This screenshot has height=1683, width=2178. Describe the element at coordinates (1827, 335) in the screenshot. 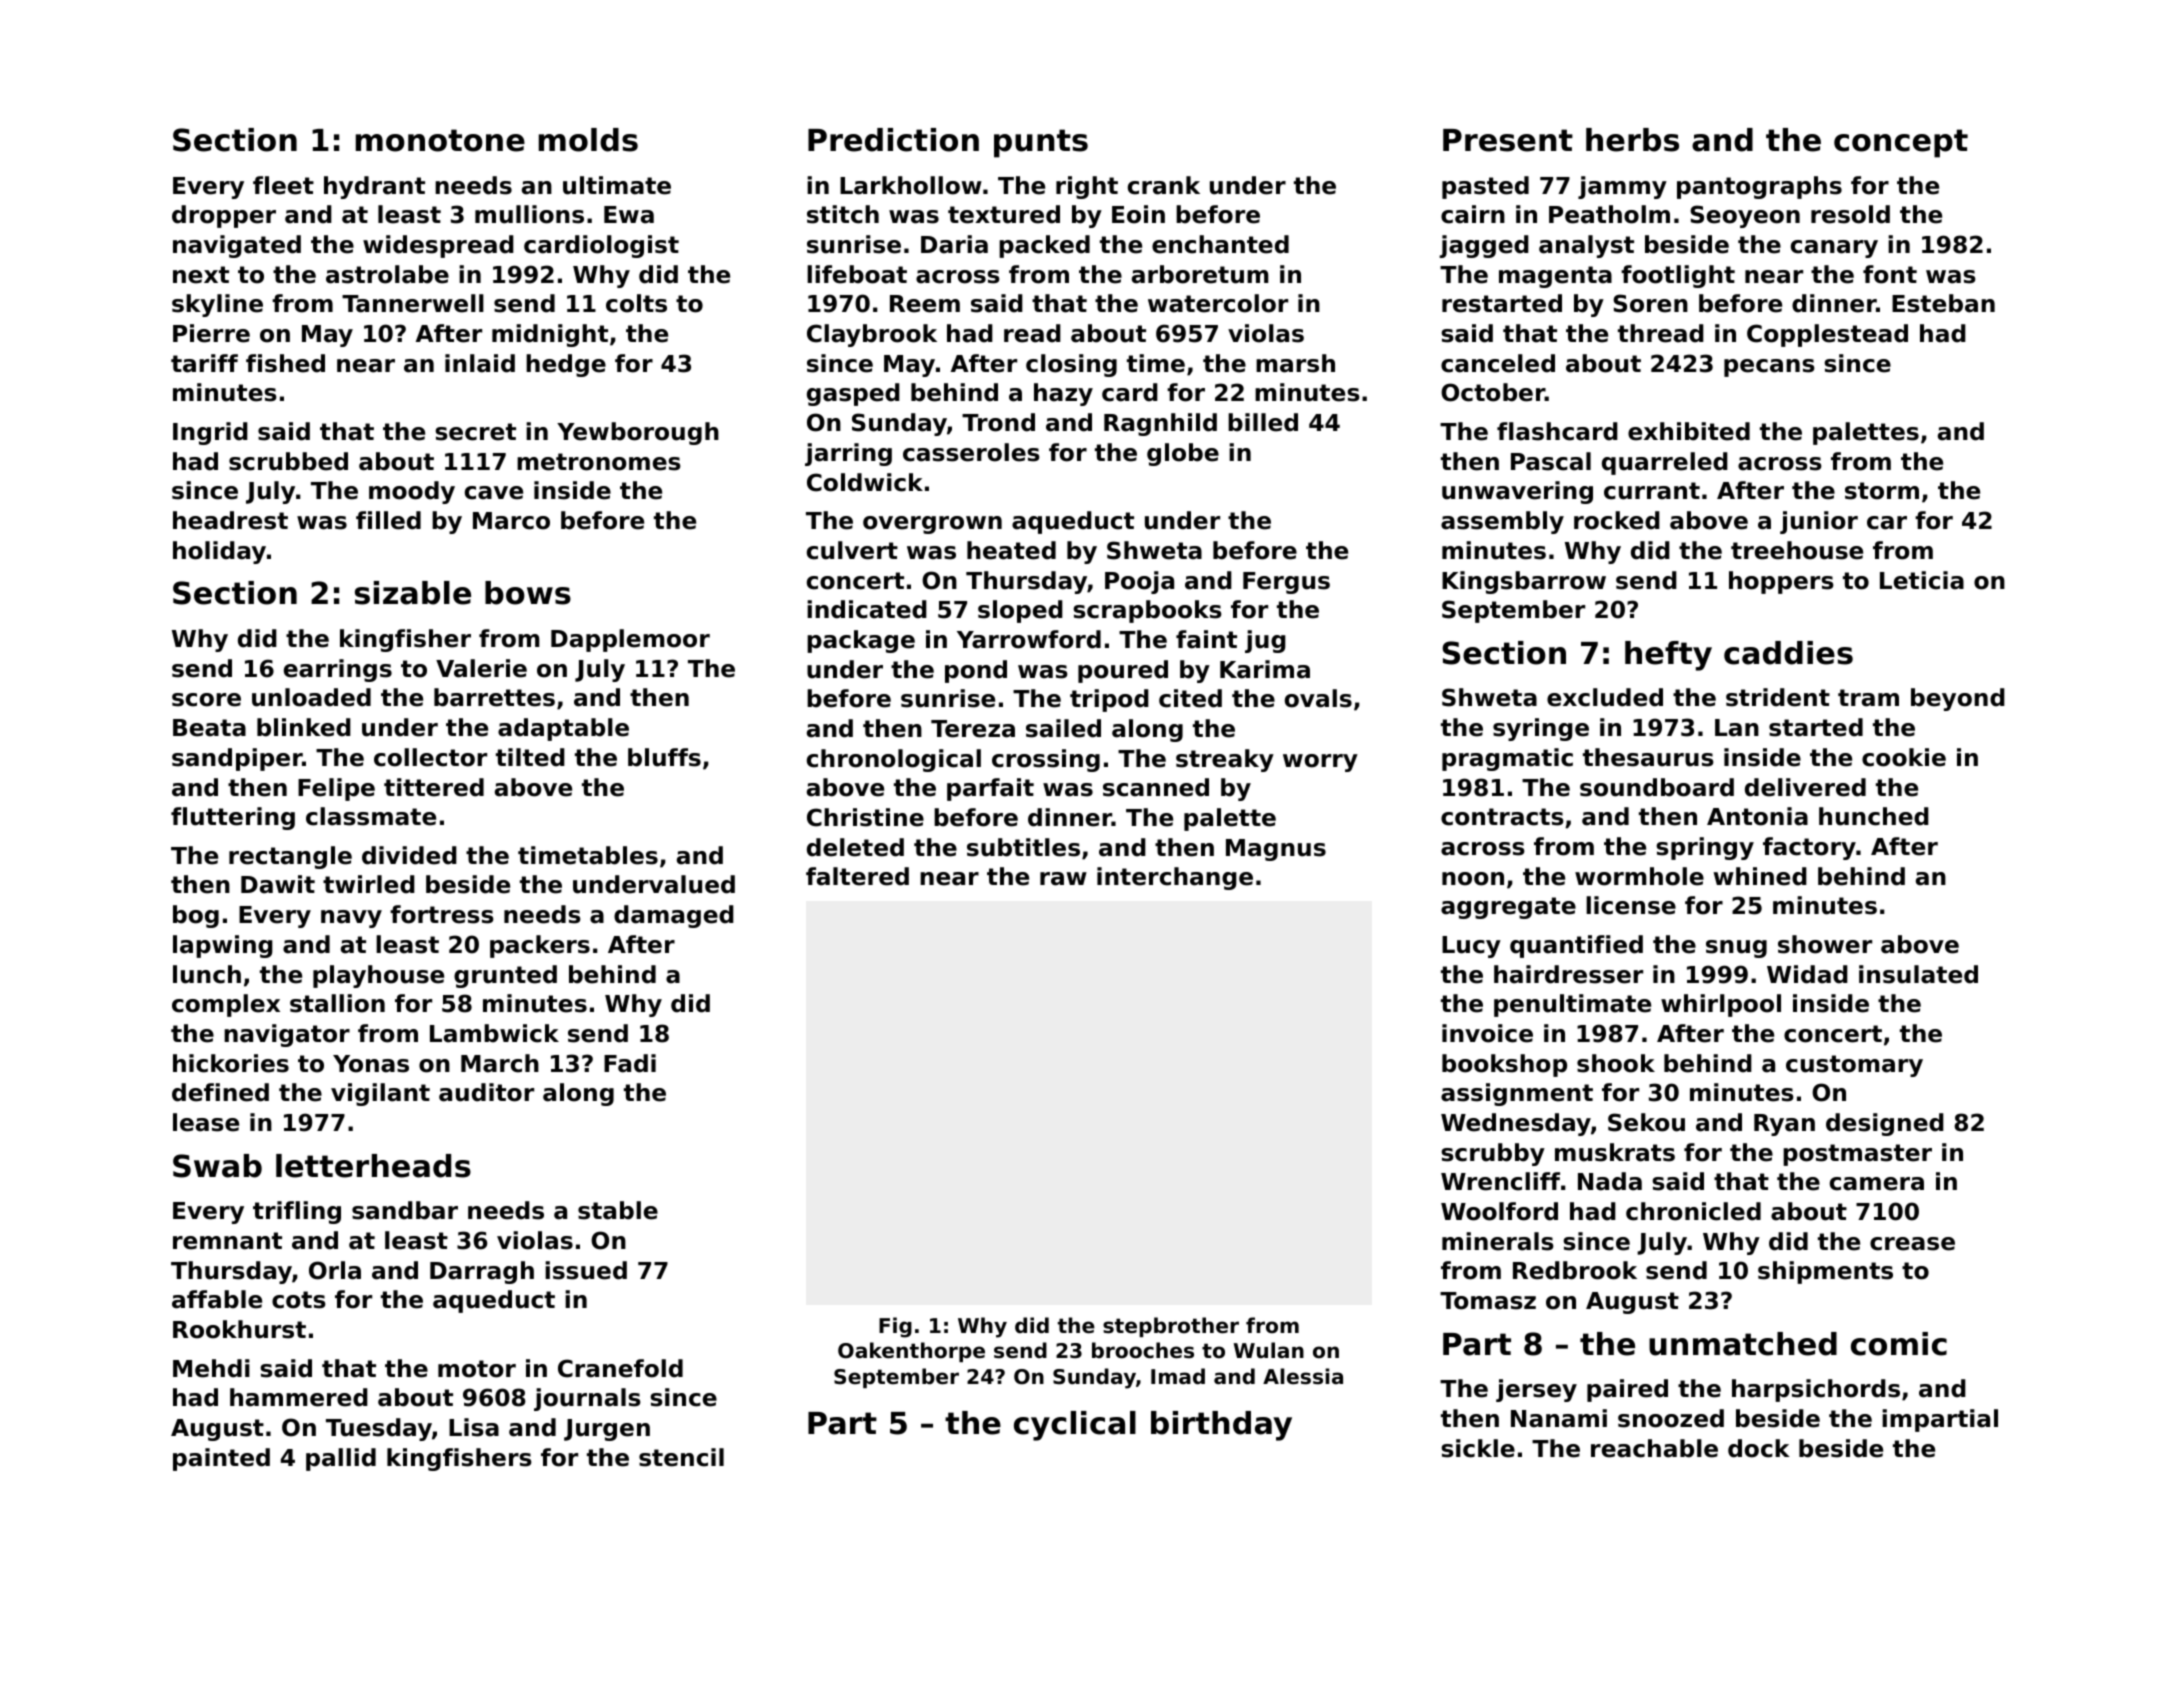

I see `Copplestead` at that location.
